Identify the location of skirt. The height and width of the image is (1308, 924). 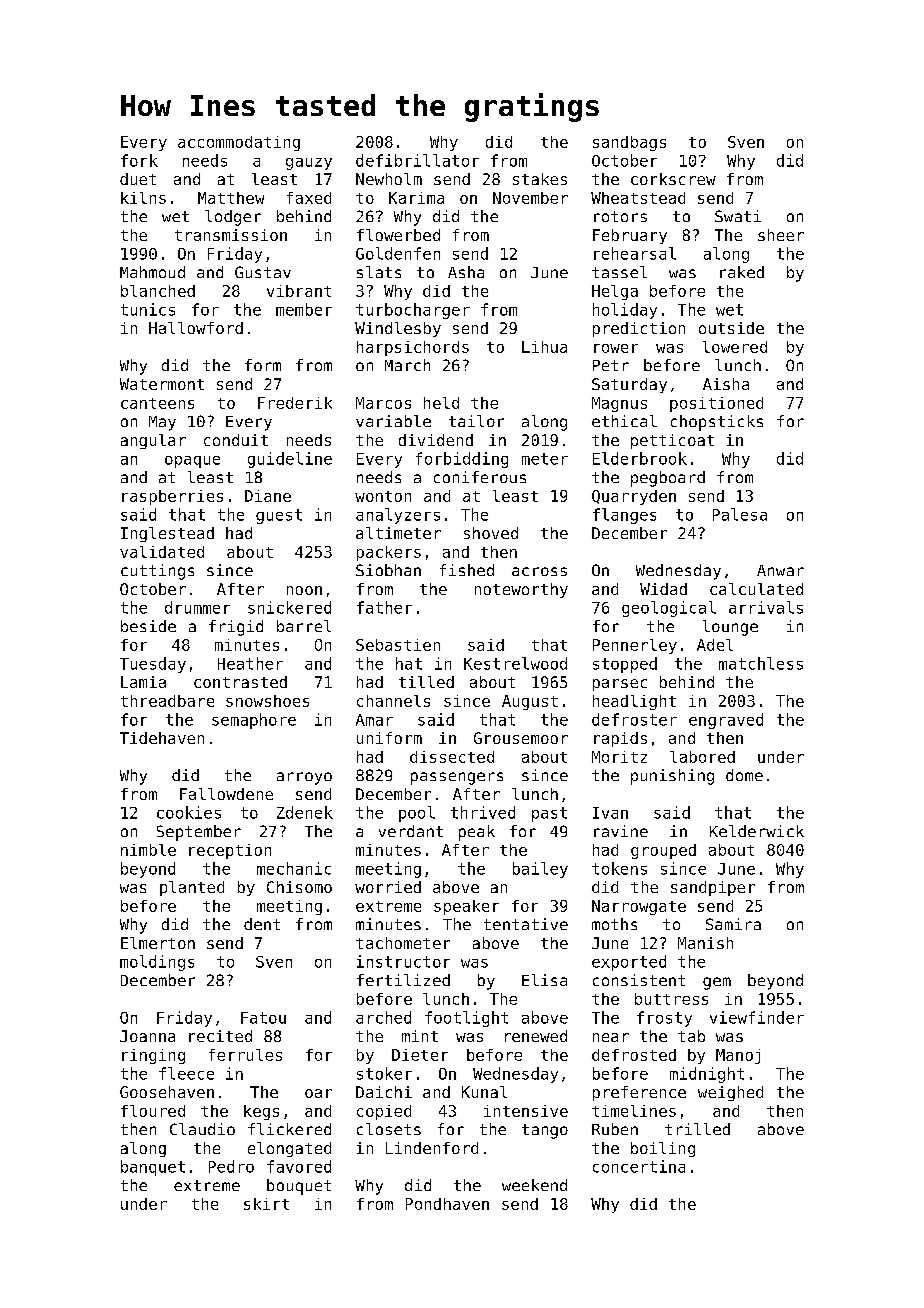
(266, 1204).
